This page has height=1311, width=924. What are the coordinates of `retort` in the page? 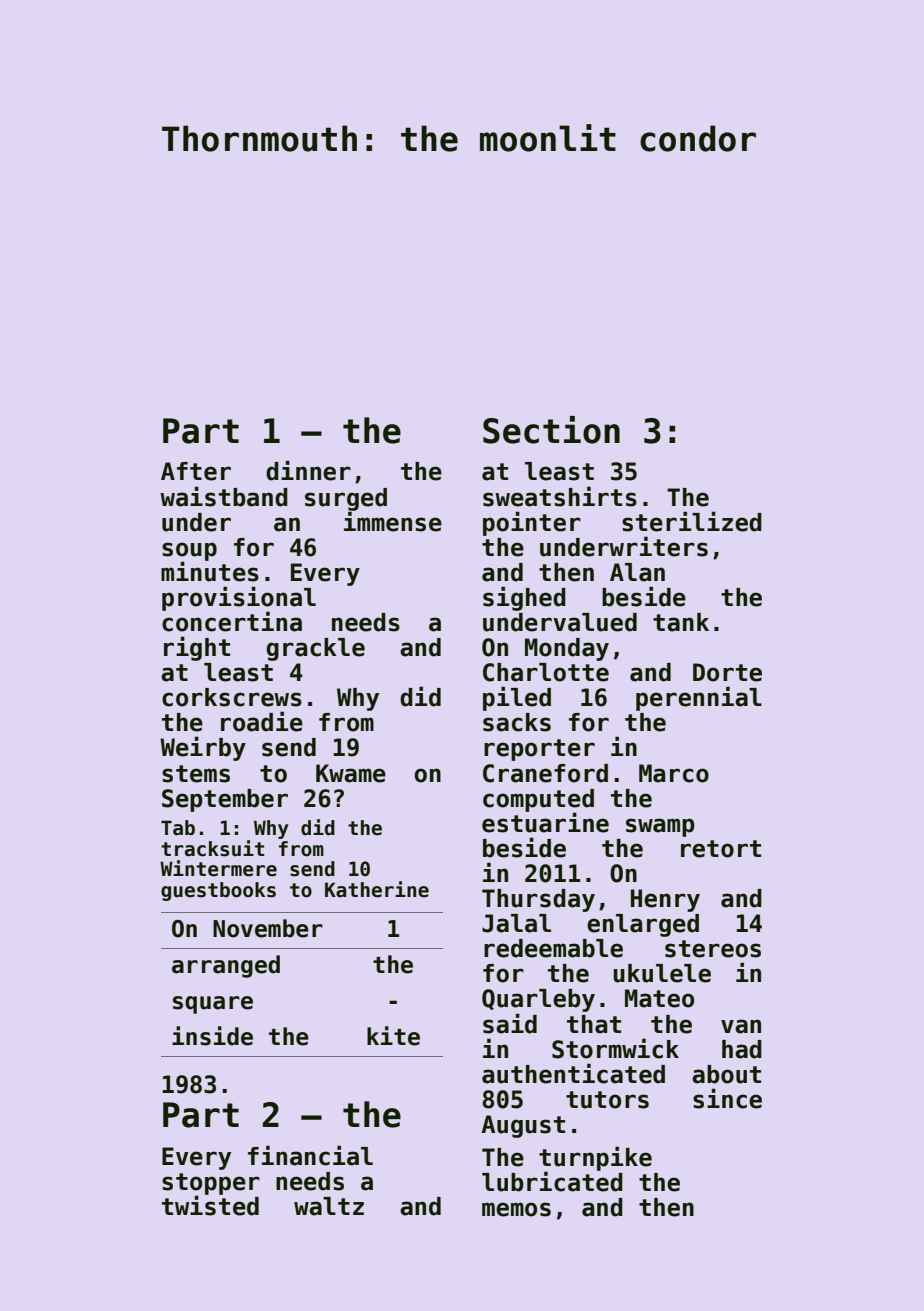 It's located at (721, 849).
